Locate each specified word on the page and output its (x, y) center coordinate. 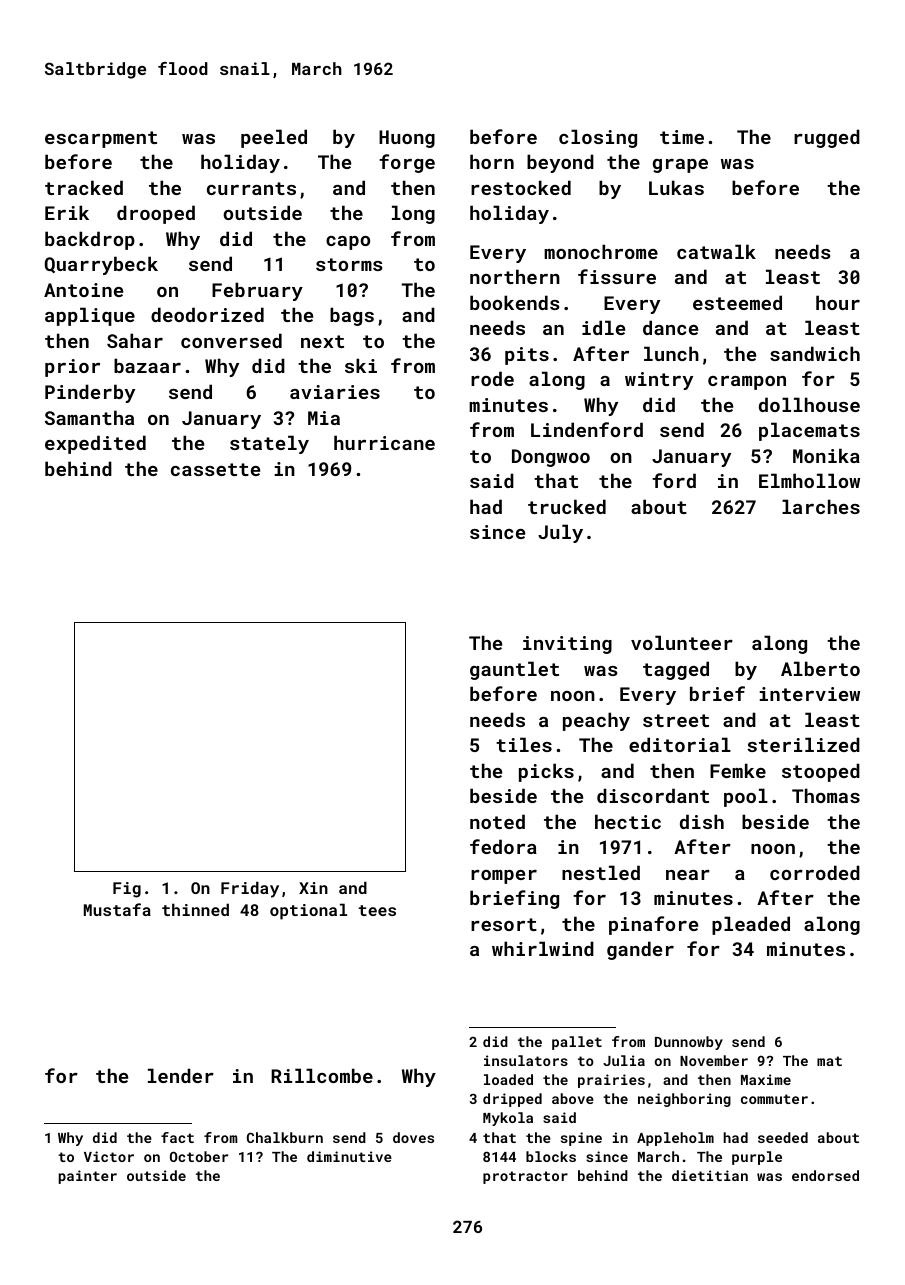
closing (598, 138)
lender (181, 1075)
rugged (827, 138)
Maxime (766, 1079)
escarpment (101, 139)
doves (413, 1137)
